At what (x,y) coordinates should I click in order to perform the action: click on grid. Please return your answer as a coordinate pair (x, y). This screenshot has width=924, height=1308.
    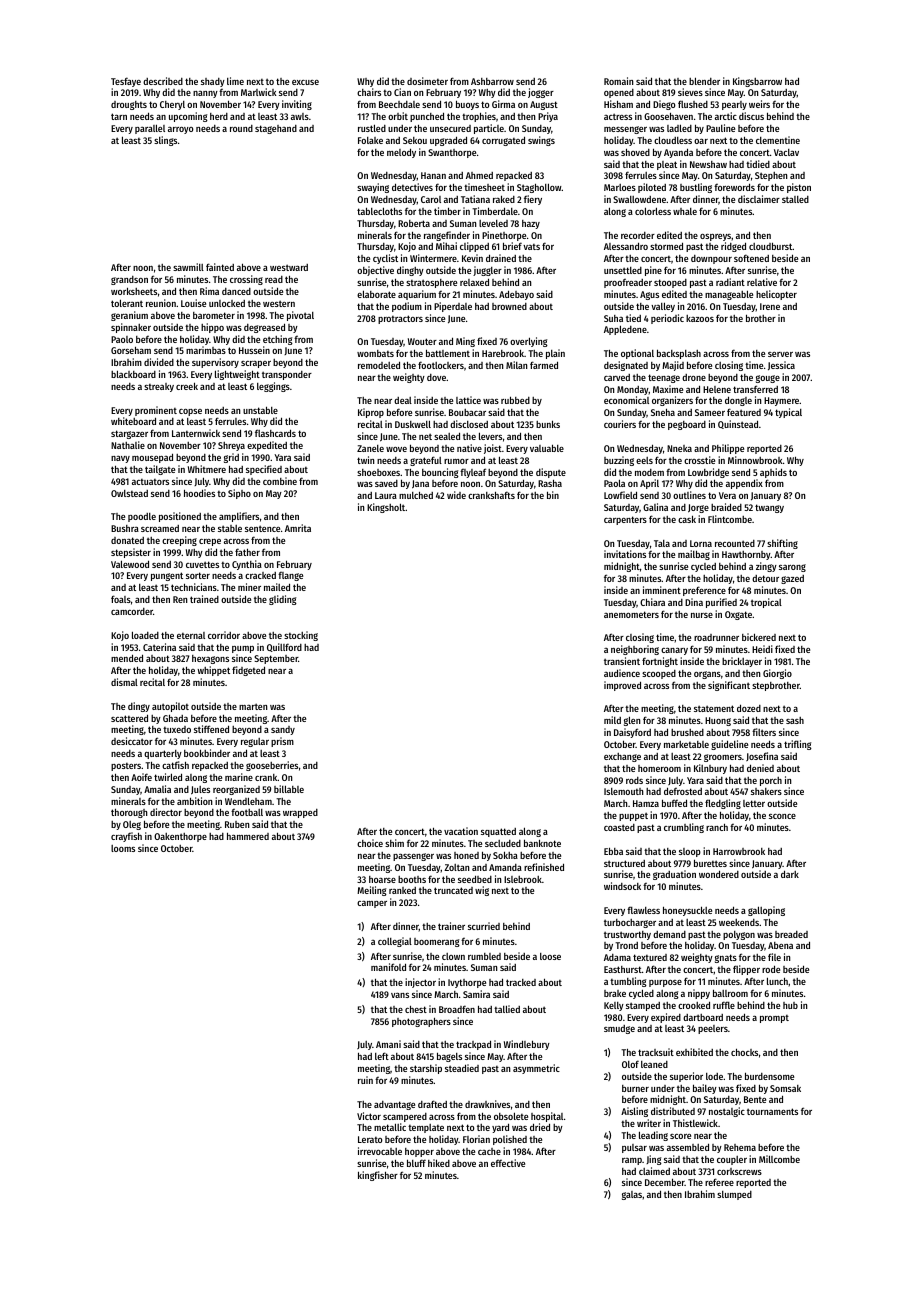
    Looking at the image, I should click on (231, 458).
